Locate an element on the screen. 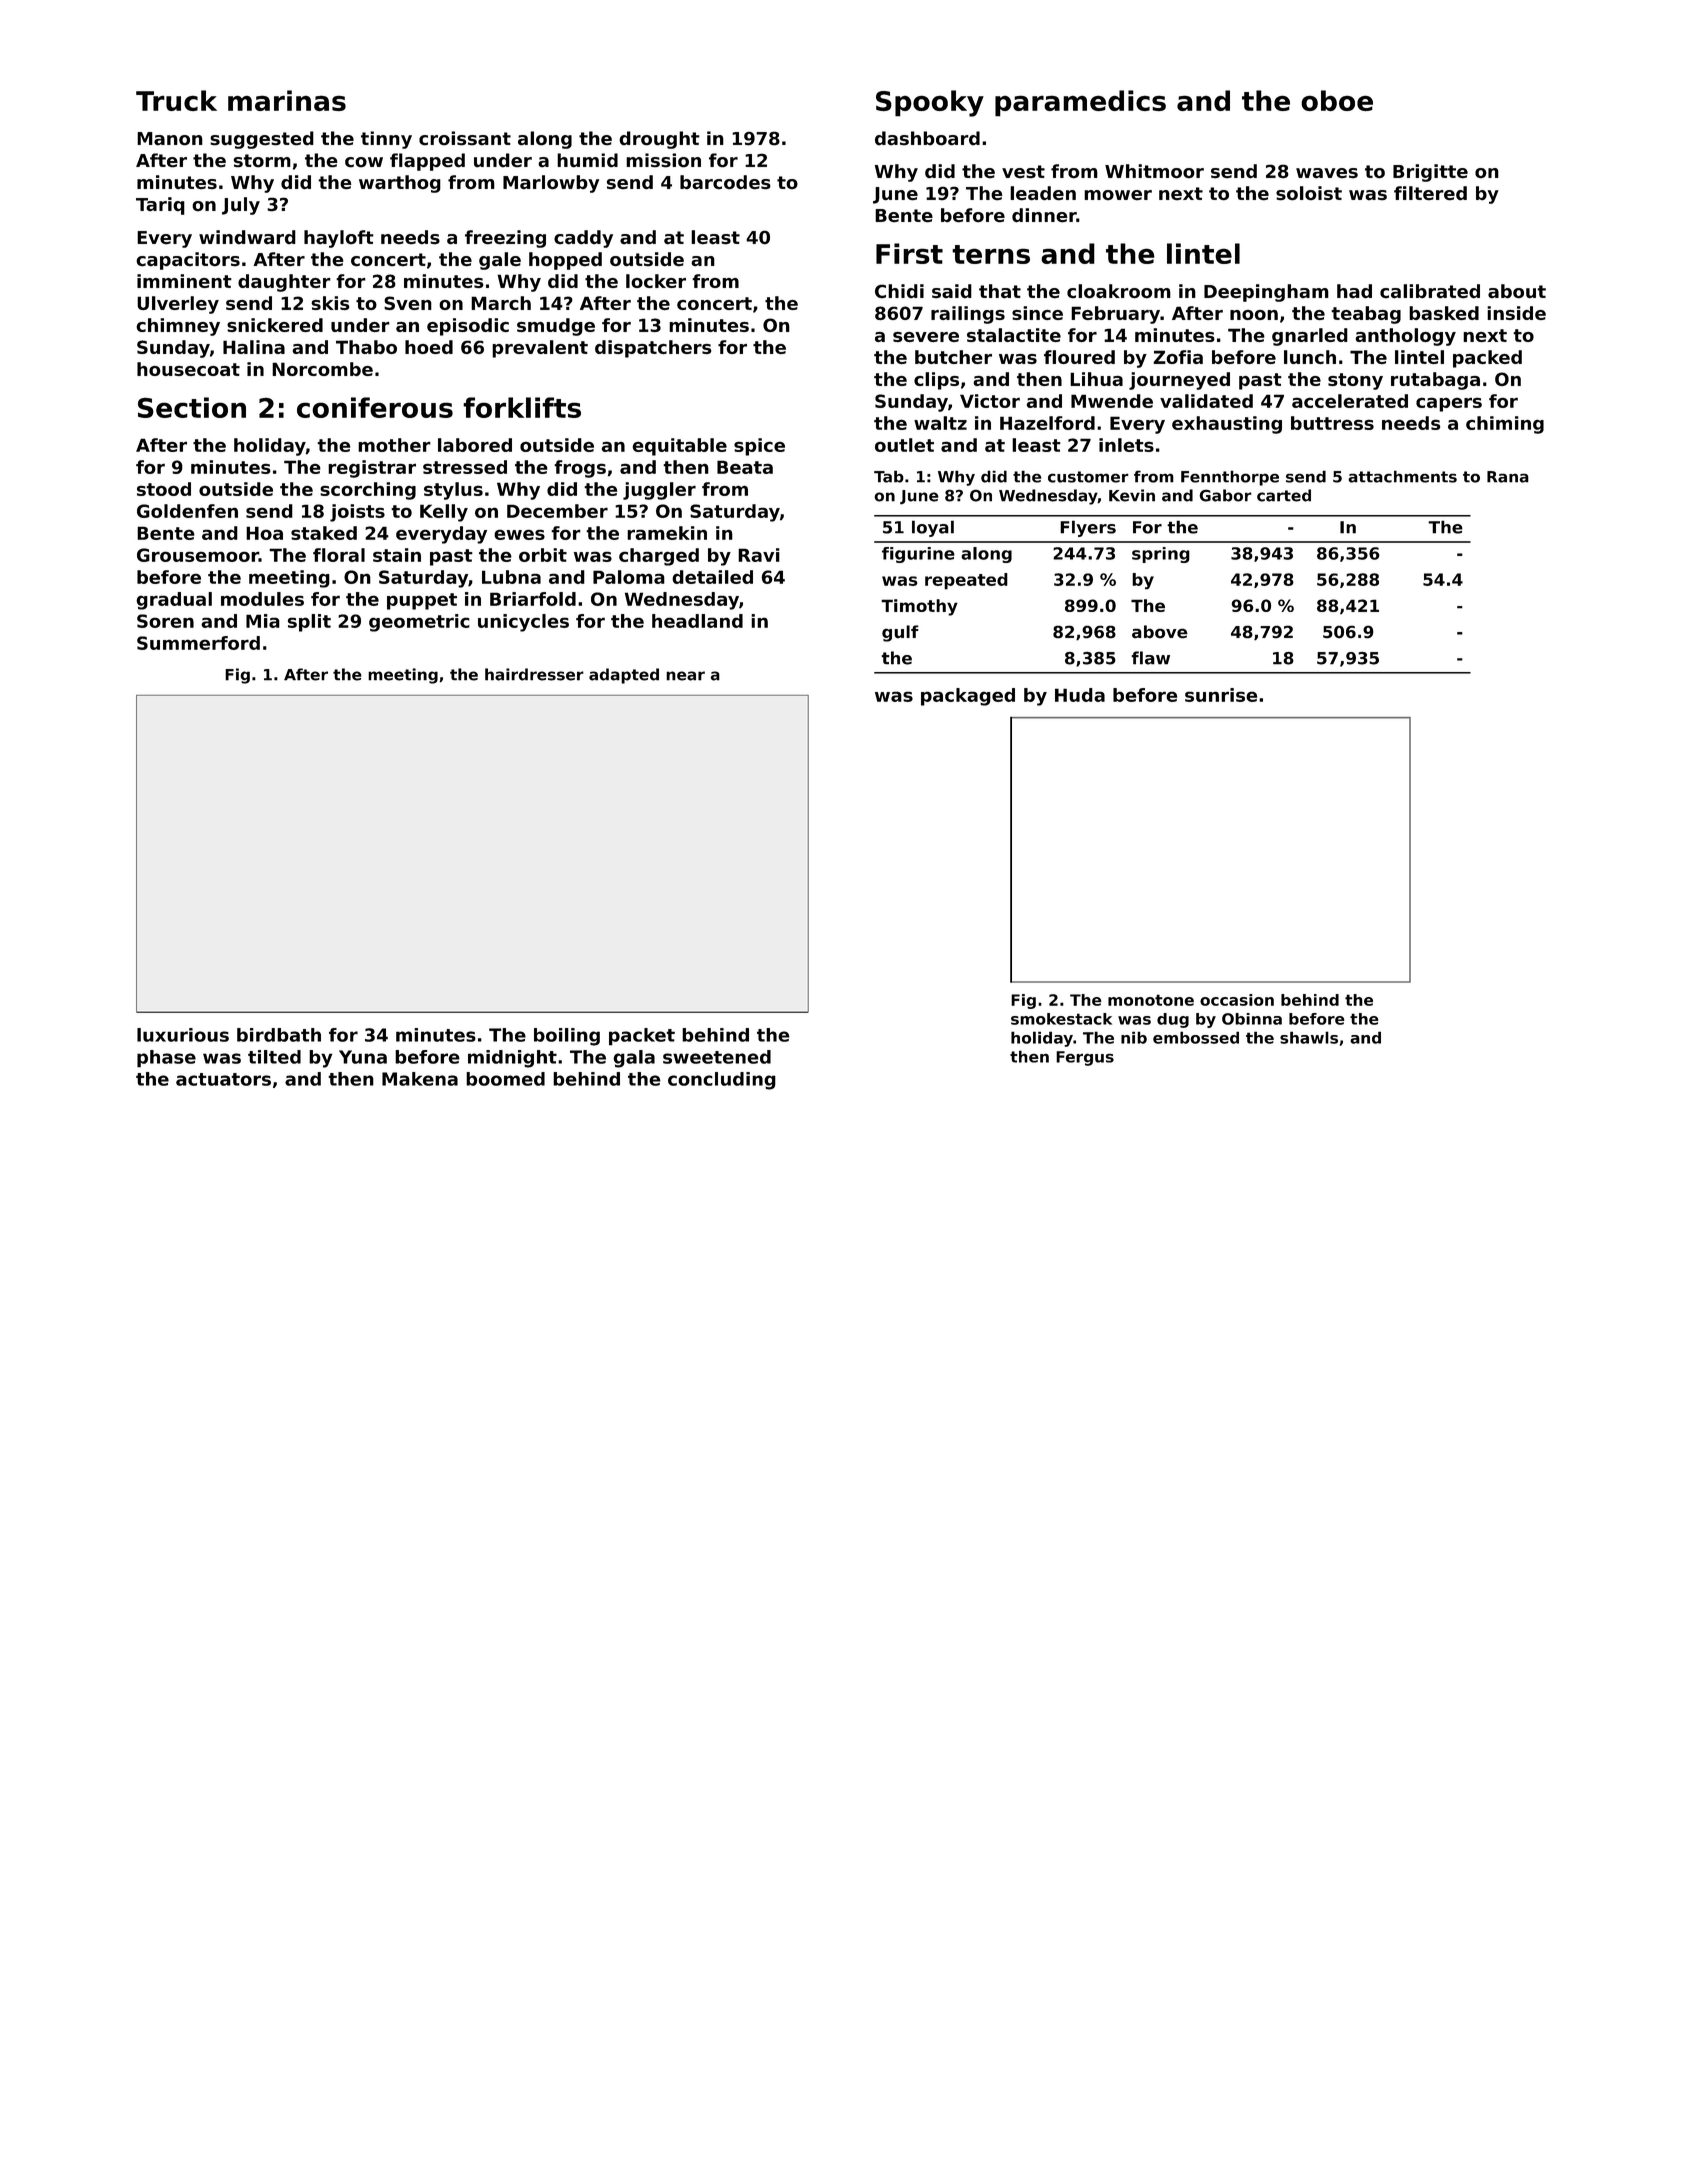 This screenshot has height=2178, width=1683. oboe is located at coordinates (1337, 100).
